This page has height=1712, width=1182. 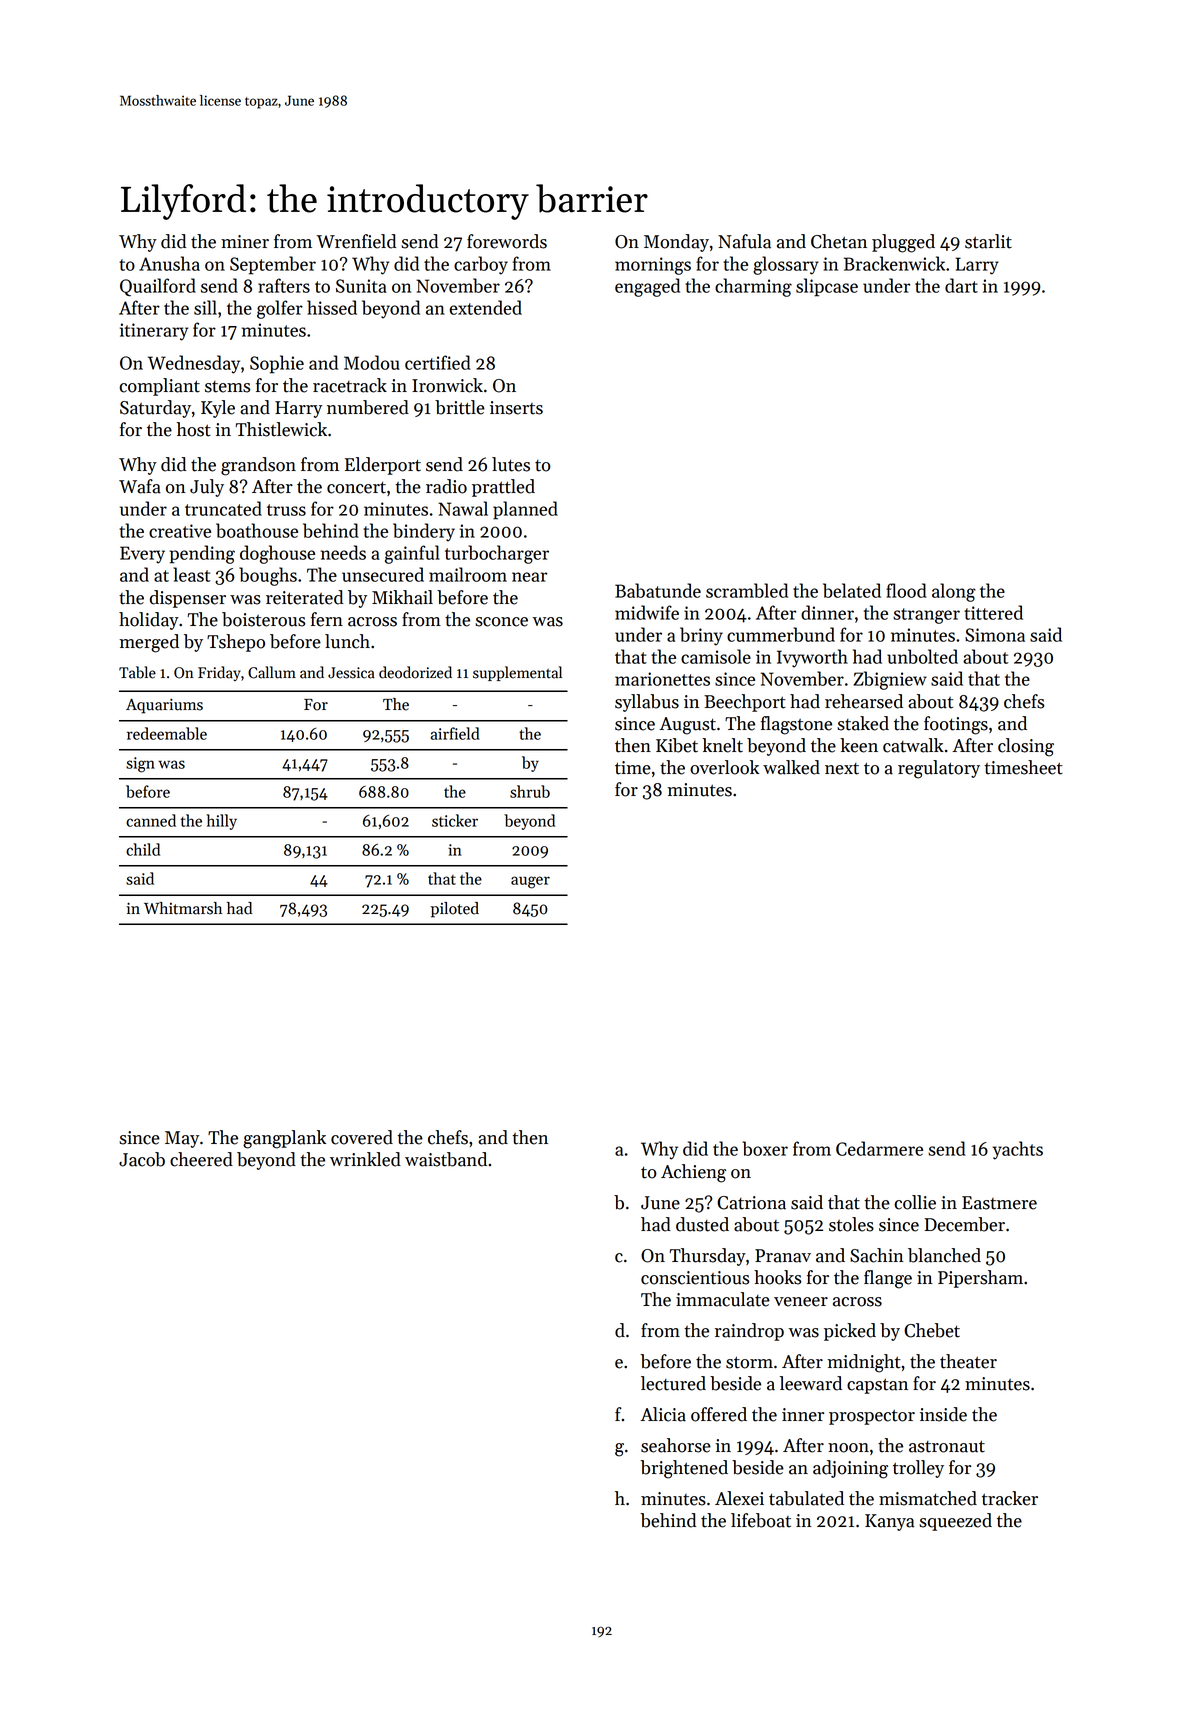 What do you see at coordinates (284, 1139) in the page?
I see `gangplank` at bounding box center [284, 1139].
